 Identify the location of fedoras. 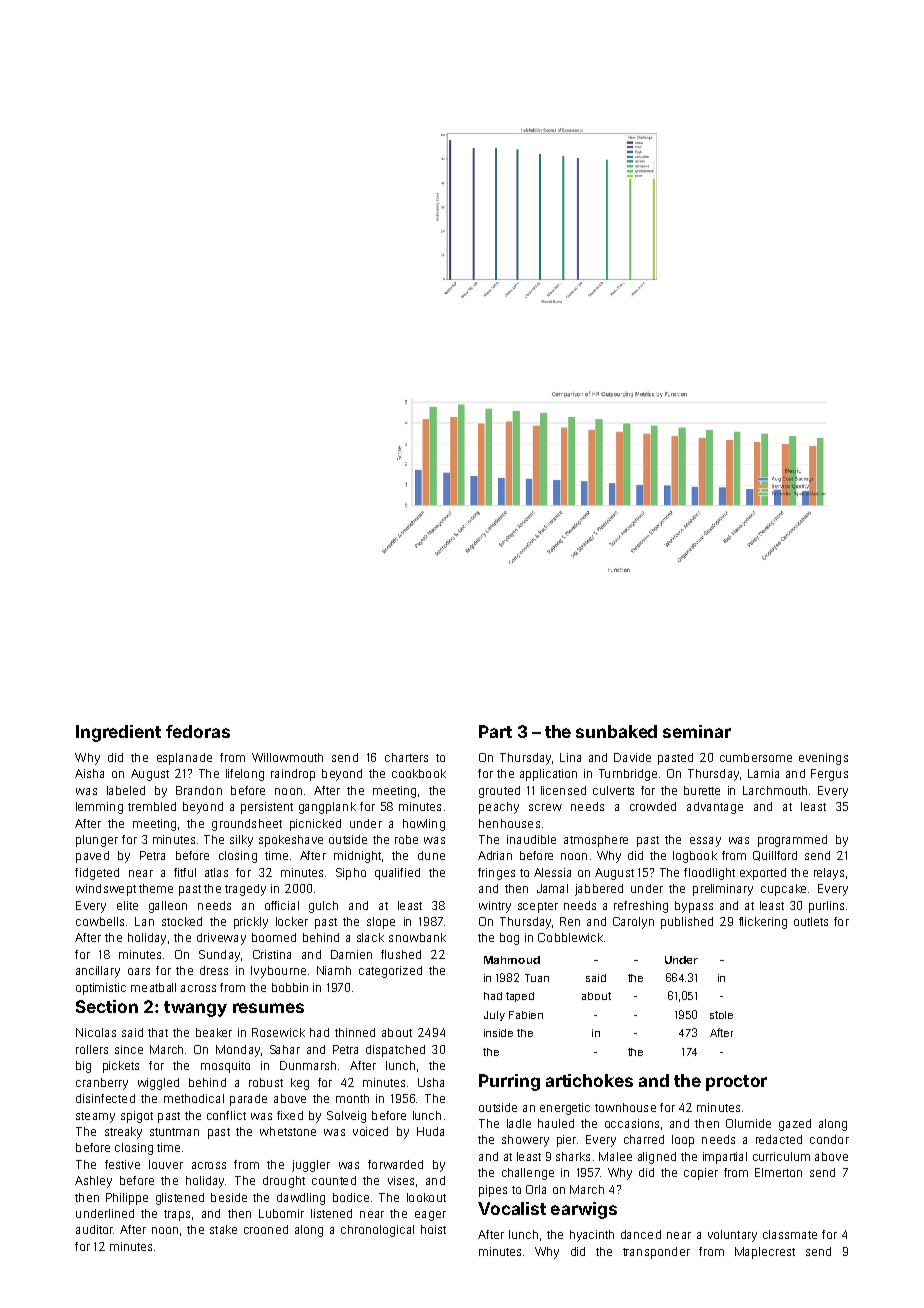
(198, 731).
